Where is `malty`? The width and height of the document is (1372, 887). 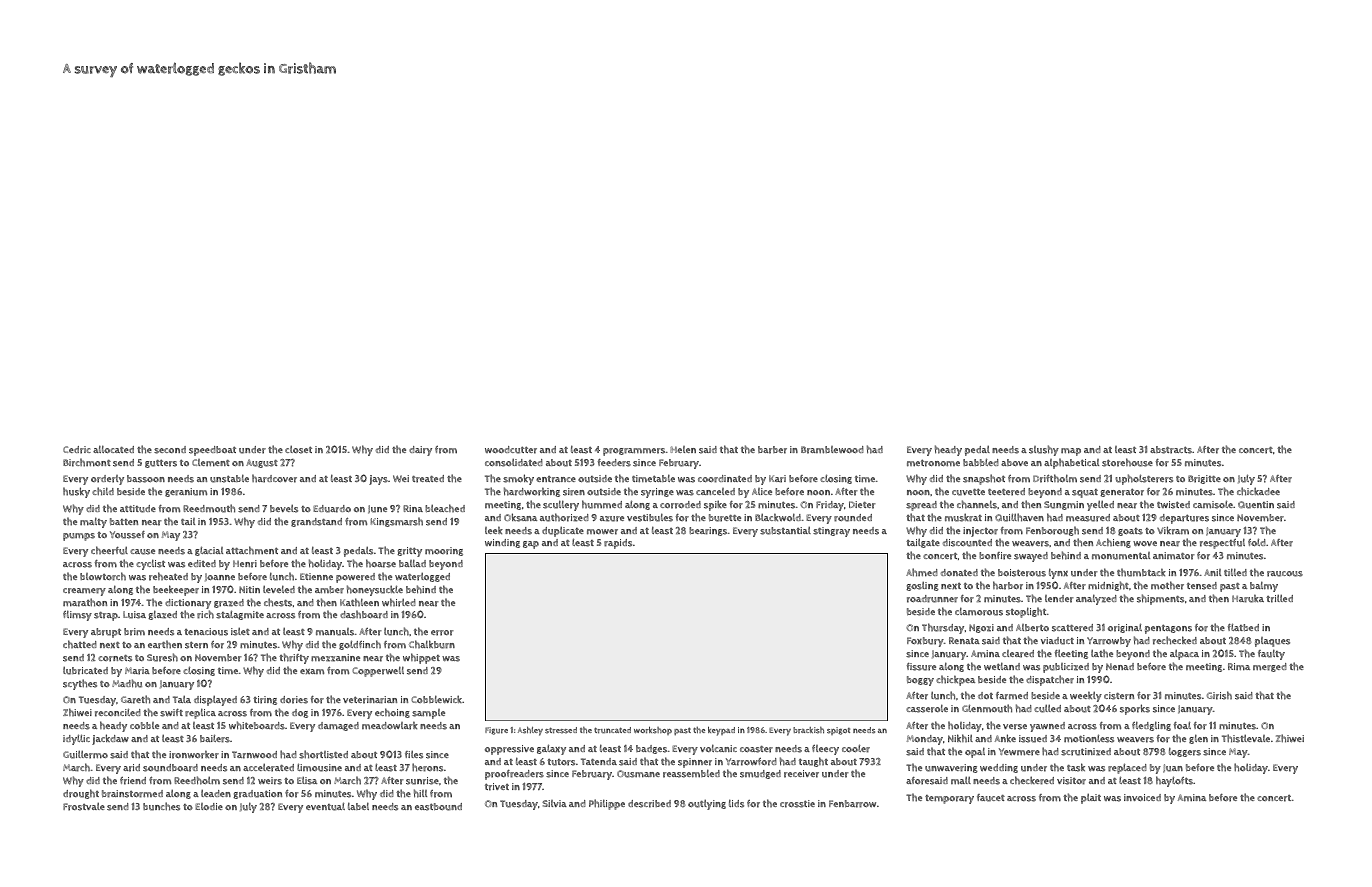
malty is located at coordinates (93, 522).
